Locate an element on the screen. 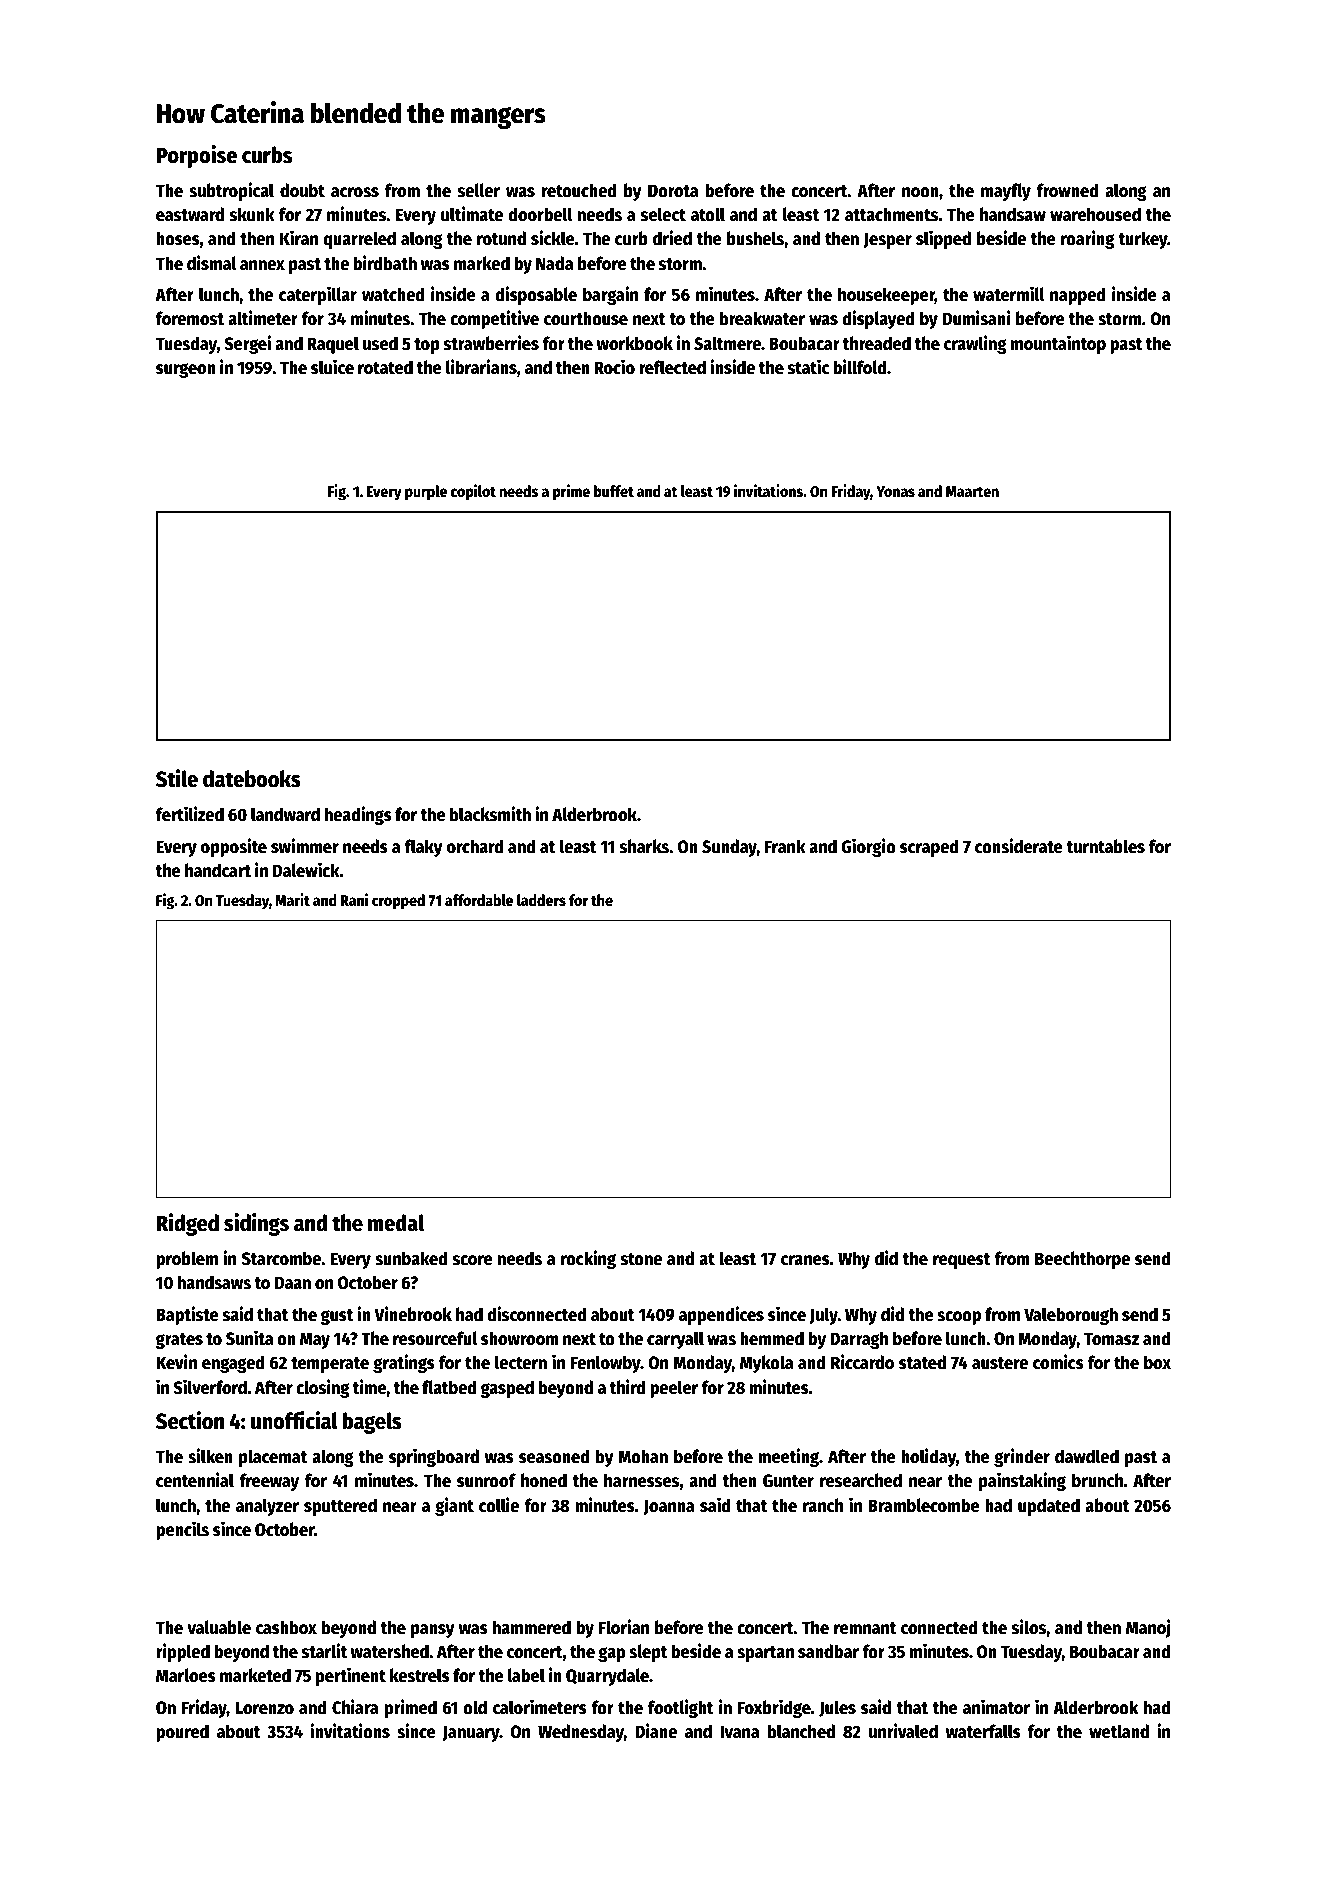  Stile is located at coordinates (177, 778).
